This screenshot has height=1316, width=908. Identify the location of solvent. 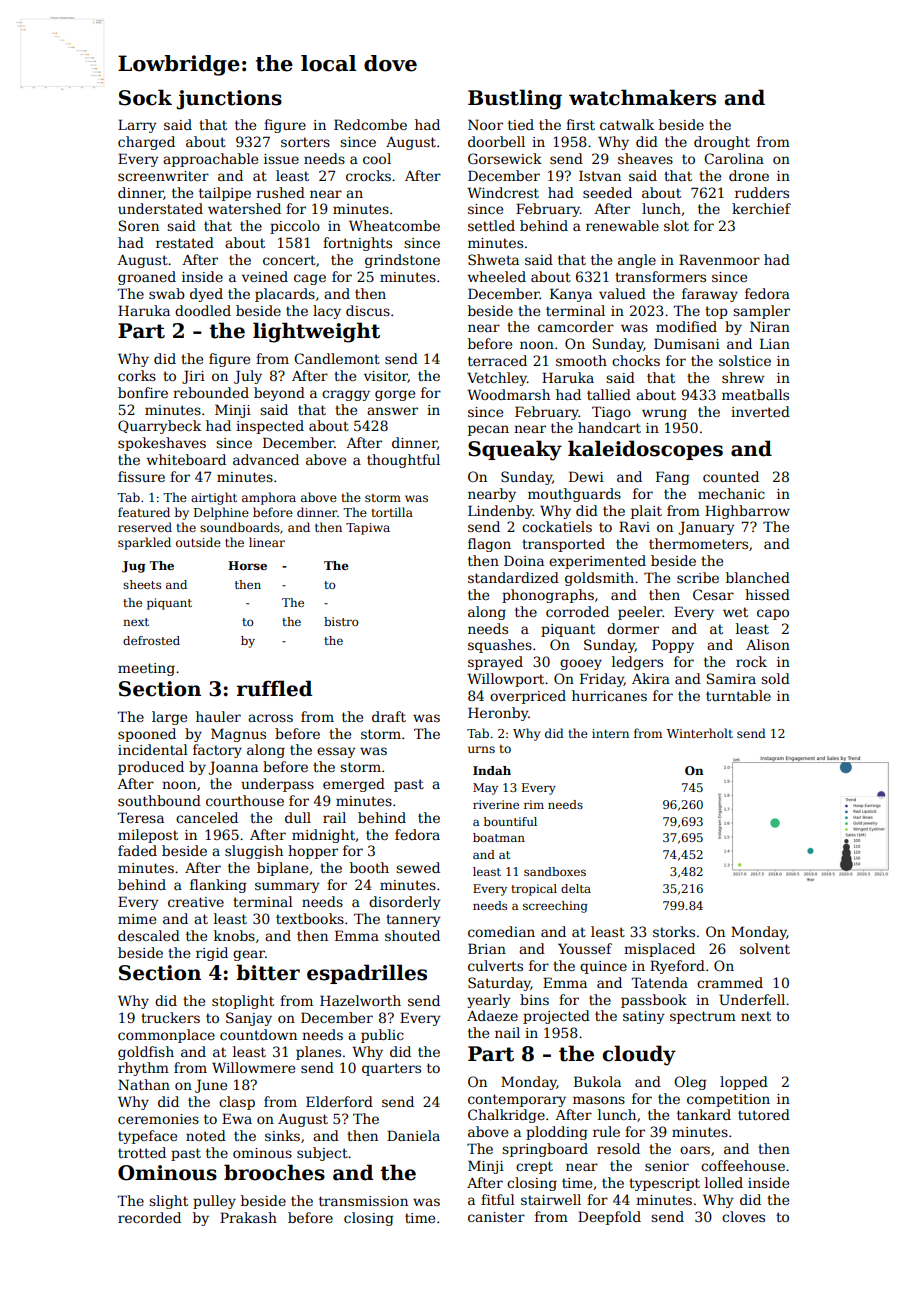
(765, 948).
